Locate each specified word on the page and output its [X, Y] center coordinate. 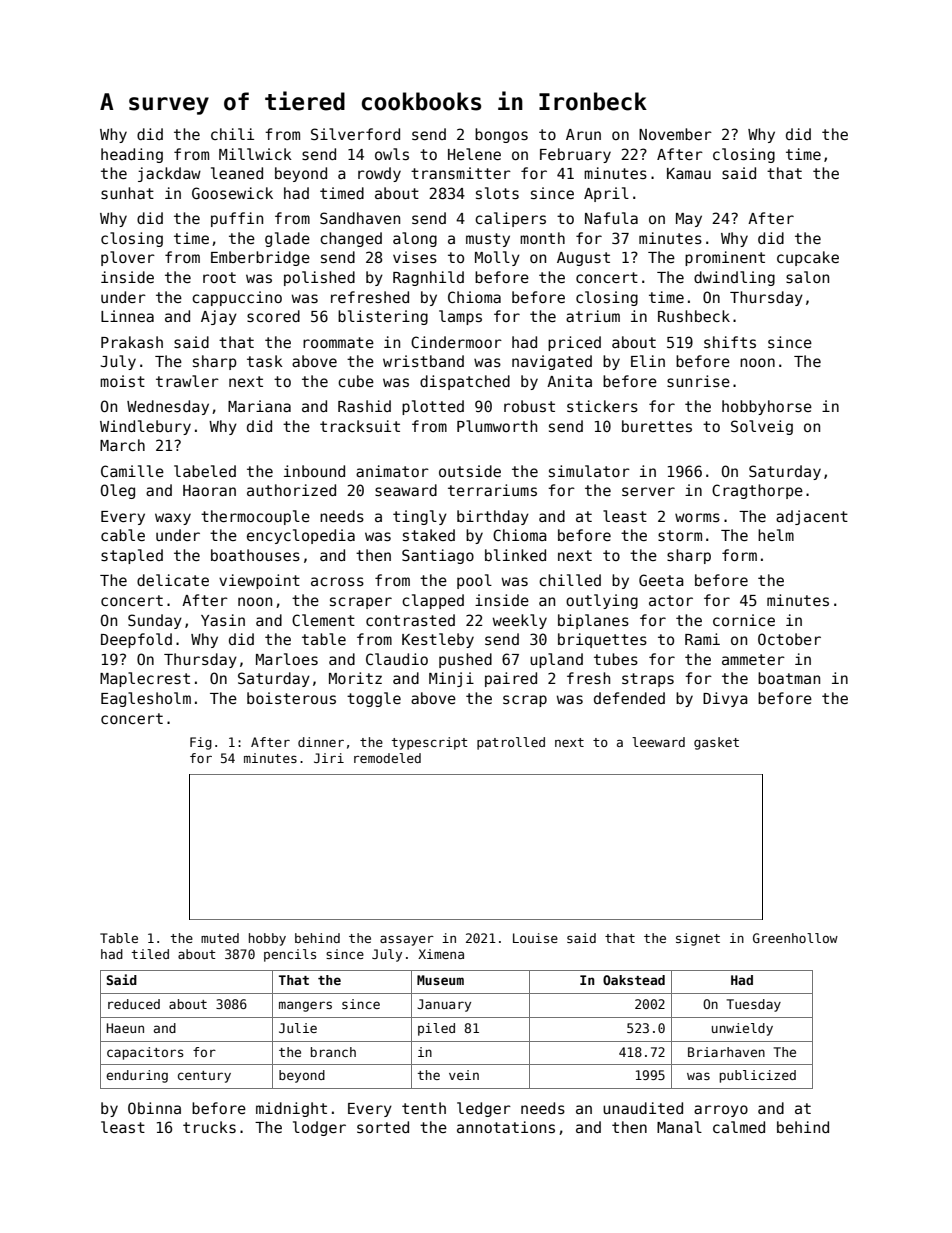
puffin [237, 219]
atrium [593, 316]
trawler [187, 381]
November [675, 134]
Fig [201, 743]
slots [497, 193]
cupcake [808, 258]
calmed [739, 1127]
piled [436, 1029]
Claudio [397, 659]
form [739, 555]
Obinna [154, 1108]
